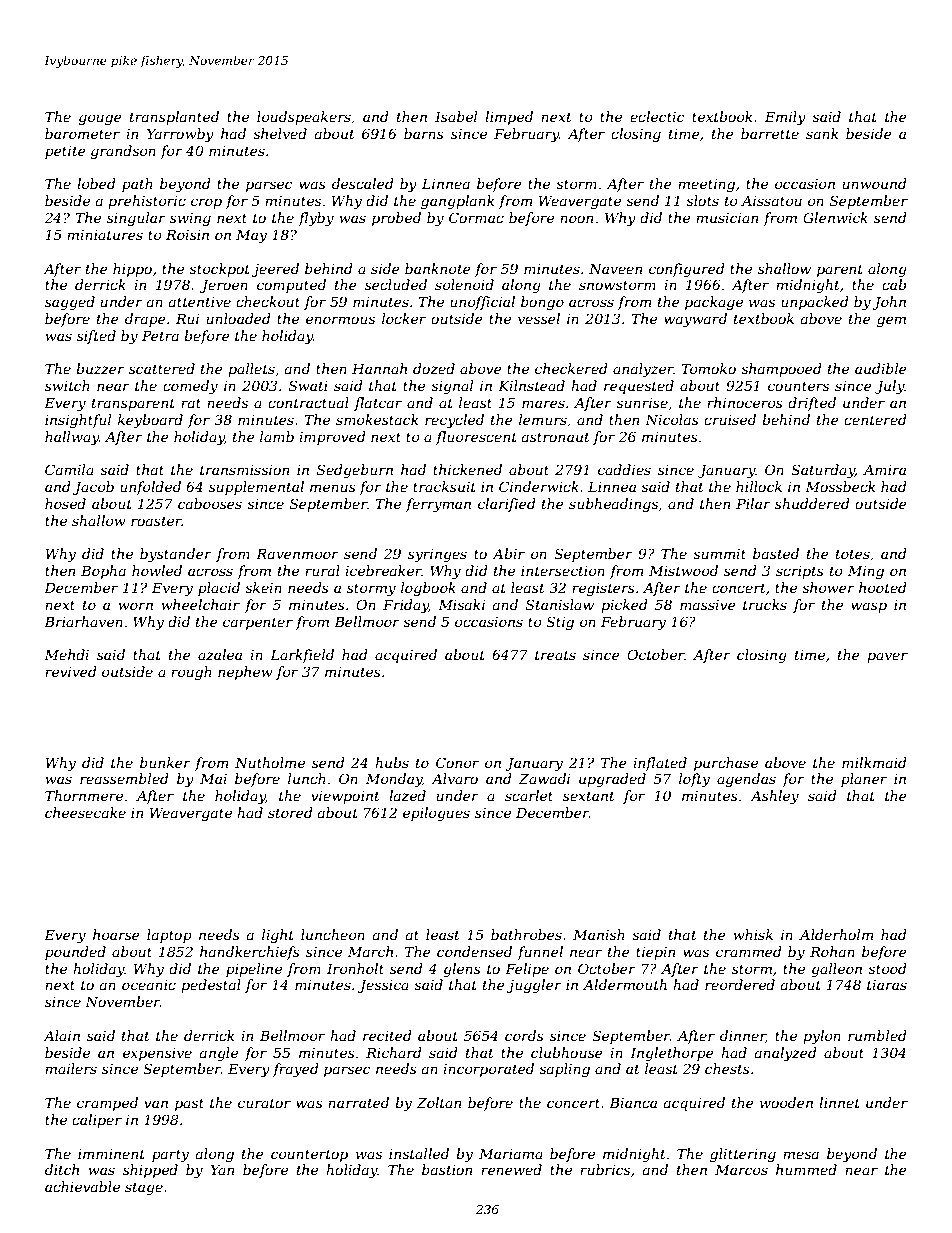 This page has height=1233, width=952. Describe the element at coordinates (387, 1035) in the page. I see `recited` at that location.
